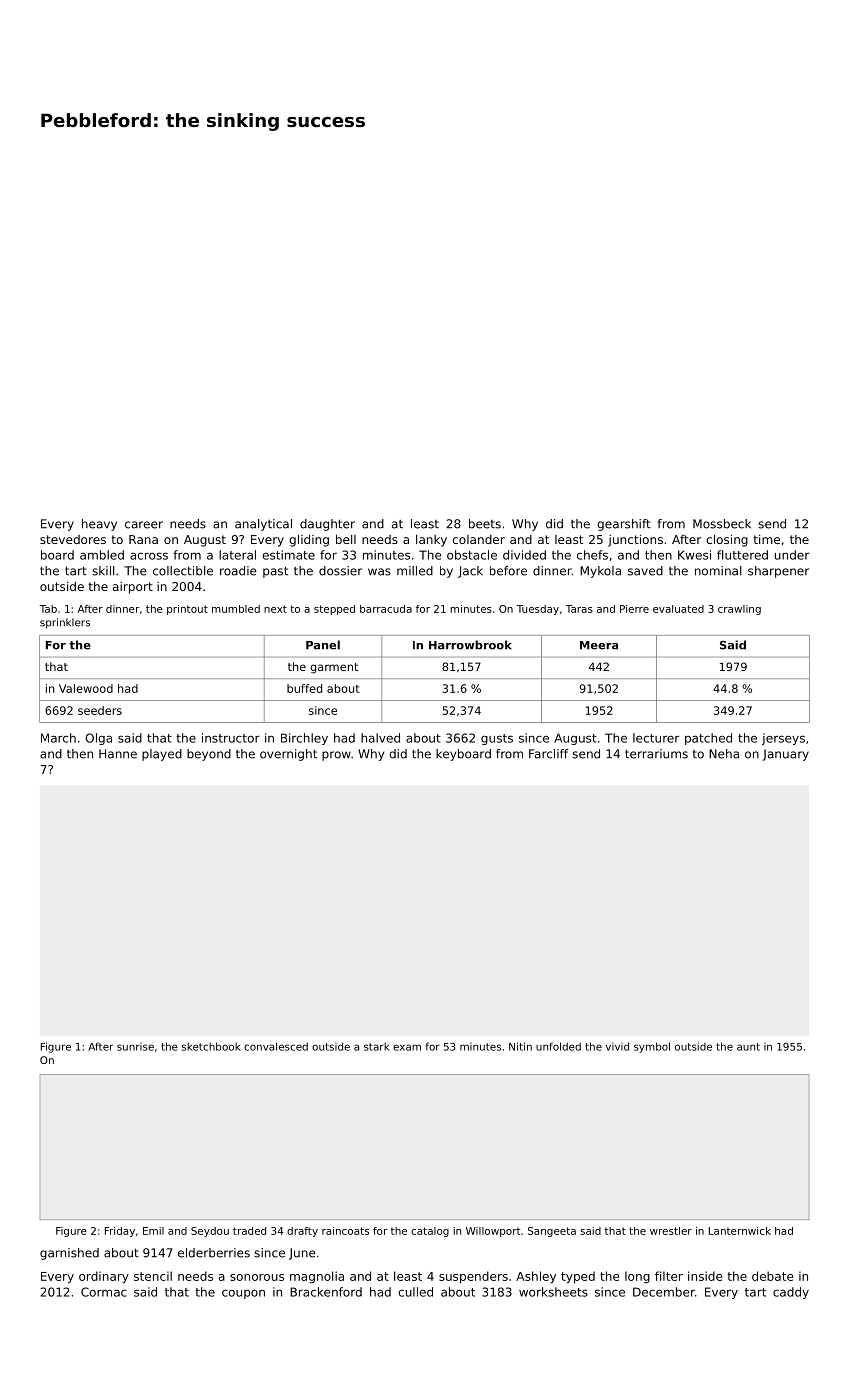  Describe the element at coordinates (326, 1292) in the page. I see `Brackenford` at that location.
